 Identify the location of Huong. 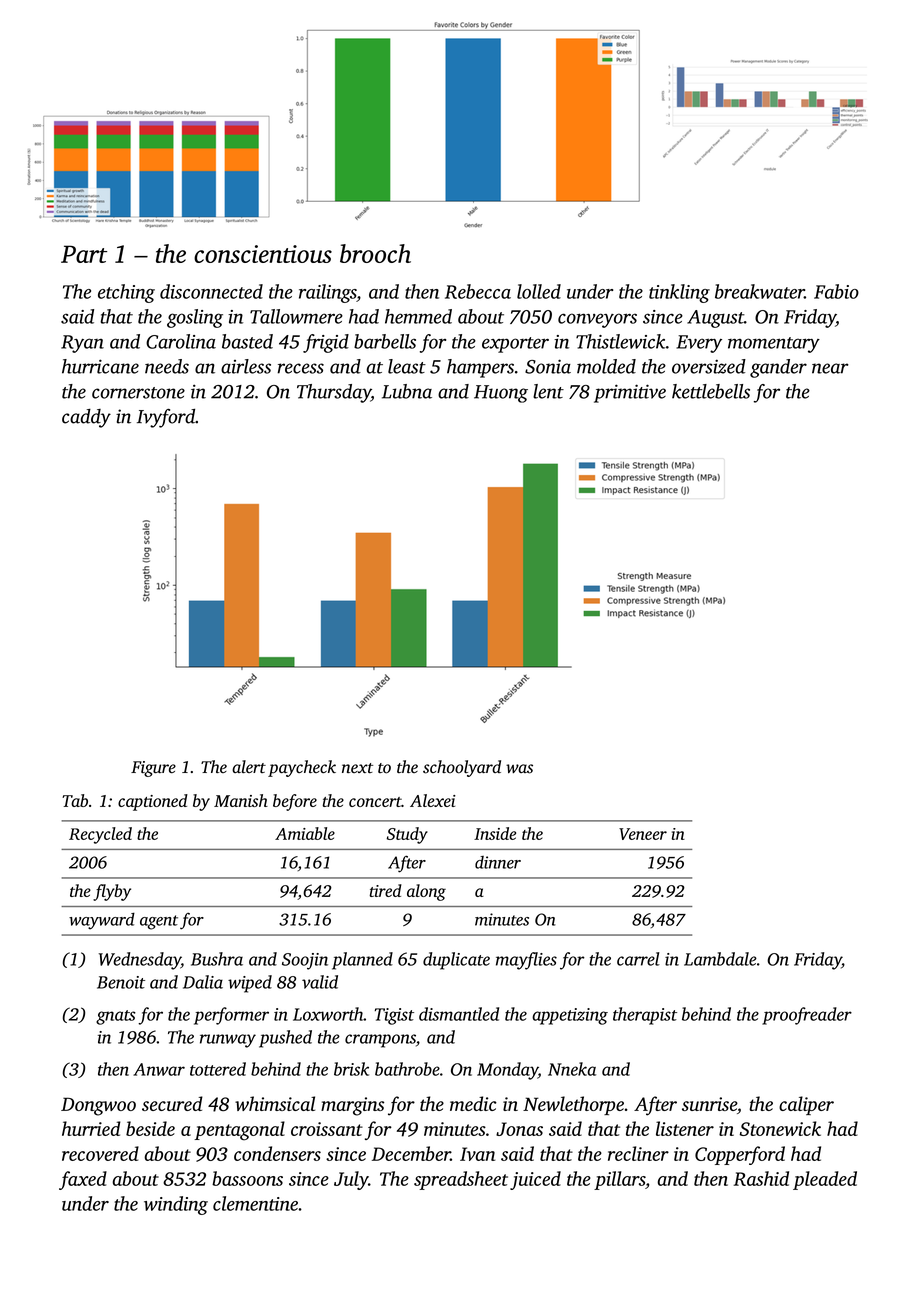
(501, 394).
